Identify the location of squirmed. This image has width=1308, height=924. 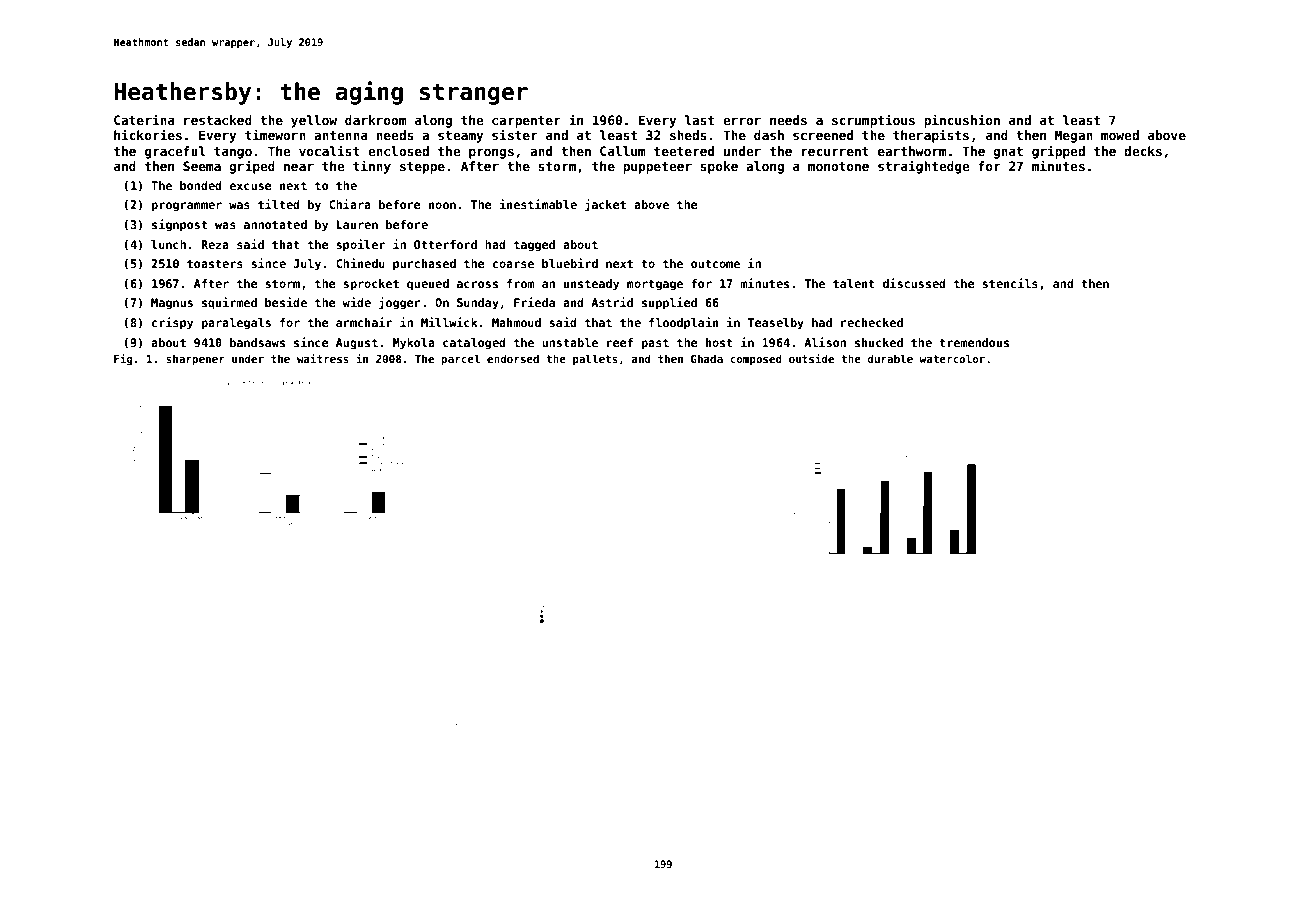
(229, 303).
